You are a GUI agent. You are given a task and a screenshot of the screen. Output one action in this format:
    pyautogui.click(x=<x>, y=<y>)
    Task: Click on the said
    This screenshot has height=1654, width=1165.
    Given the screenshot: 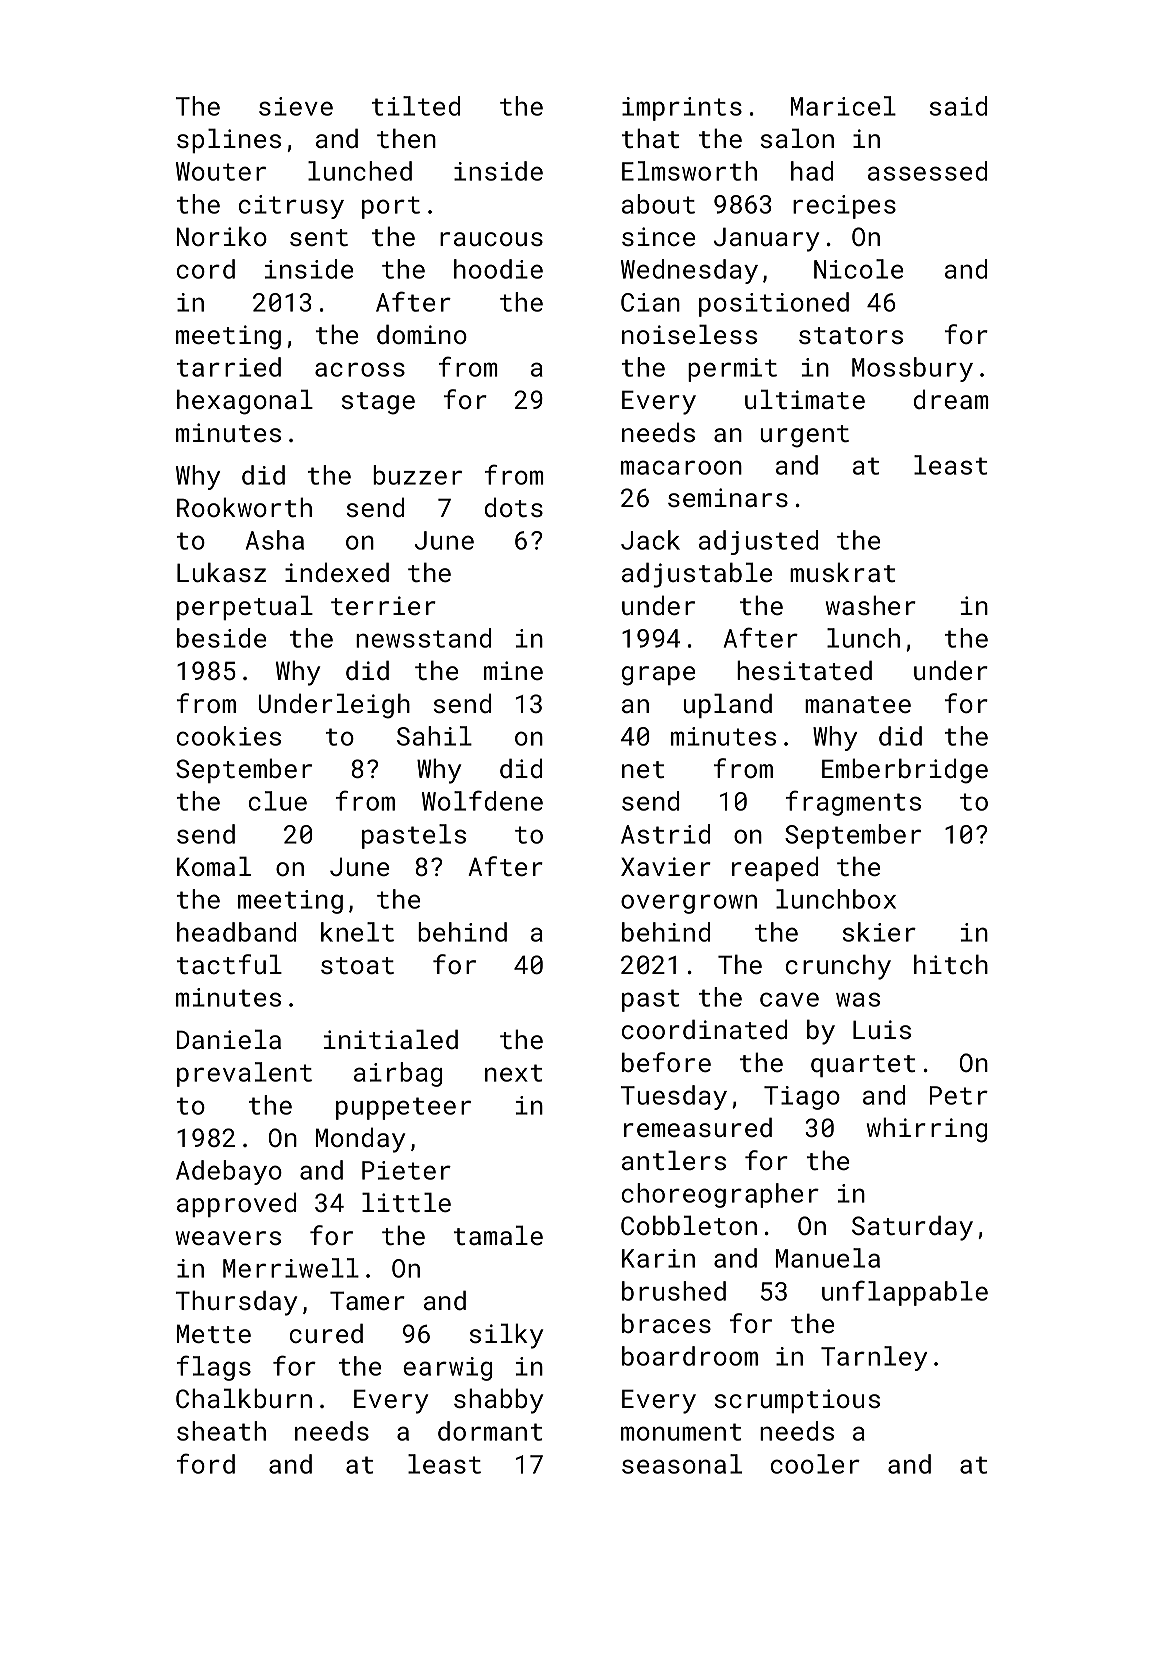 What is the action you would take?
    pyautogui.click(x=958, y=106)
